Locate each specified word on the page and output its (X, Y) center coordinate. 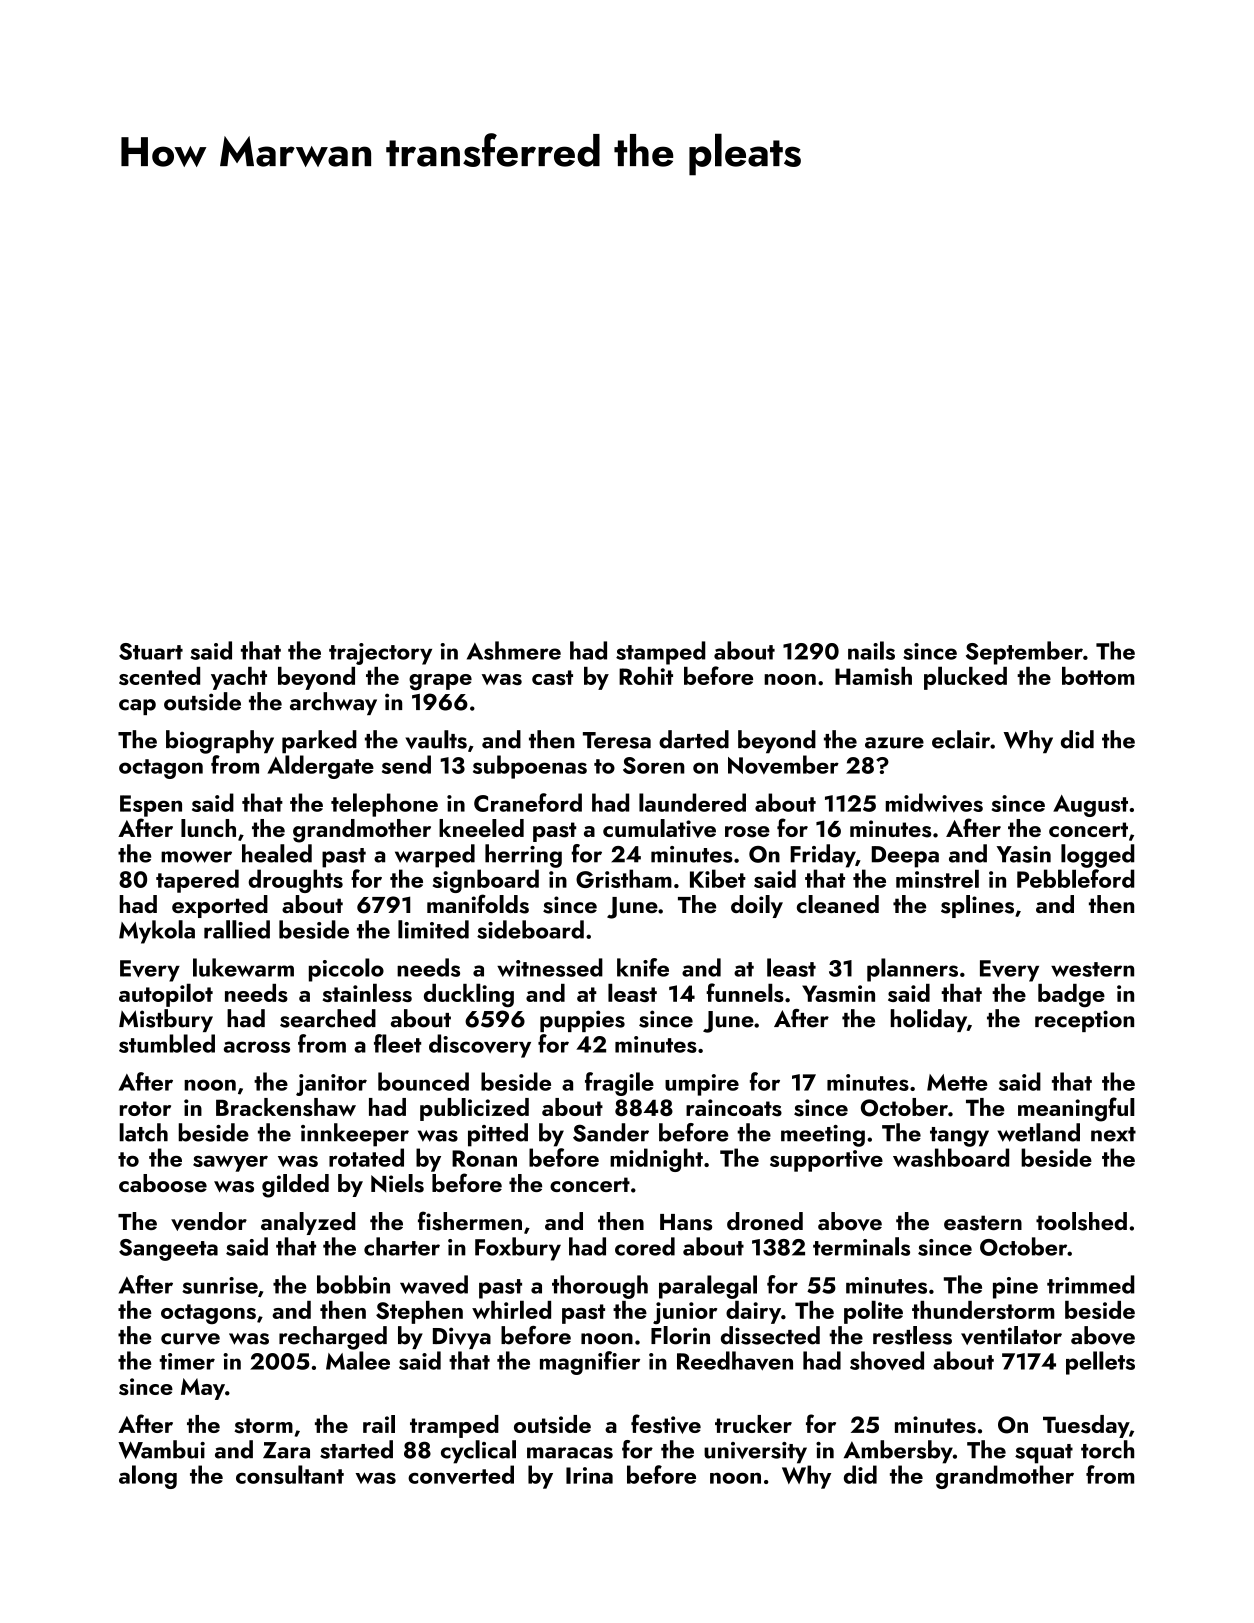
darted (694, 739)
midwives (934, 803)
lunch (208, 828)
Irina (589, 1475)
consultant (290, 1474)
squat (1044, 1454)
